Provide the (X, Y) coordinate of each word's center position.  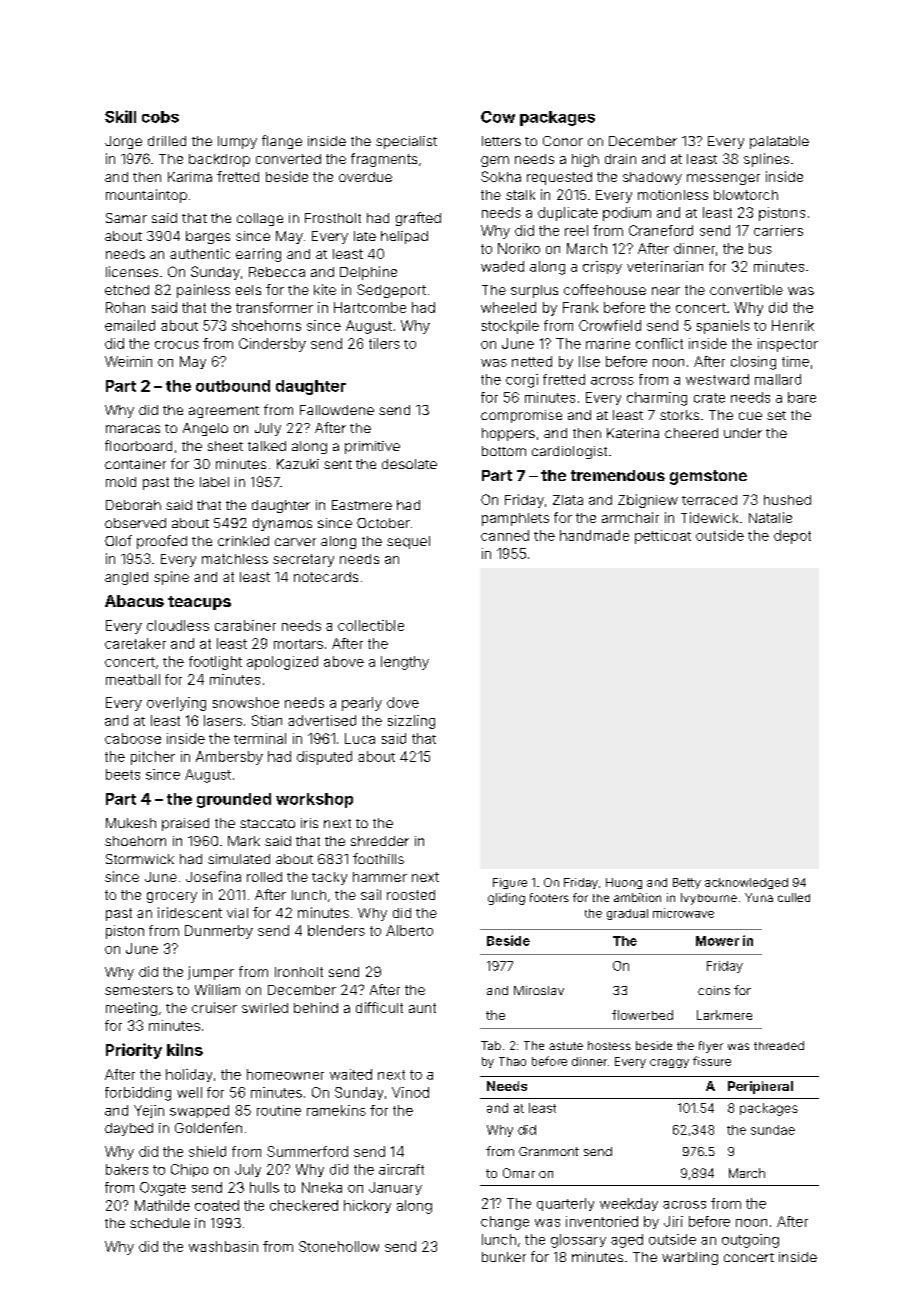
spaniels (723, 327)
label (214, 482)
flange (282, 142)
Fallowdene (337, 410)
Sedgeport (391, 291)
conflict (659, 343)
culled (794, 897)
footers (549, 897)
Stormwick (140, 859)
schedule (160, 1223)
